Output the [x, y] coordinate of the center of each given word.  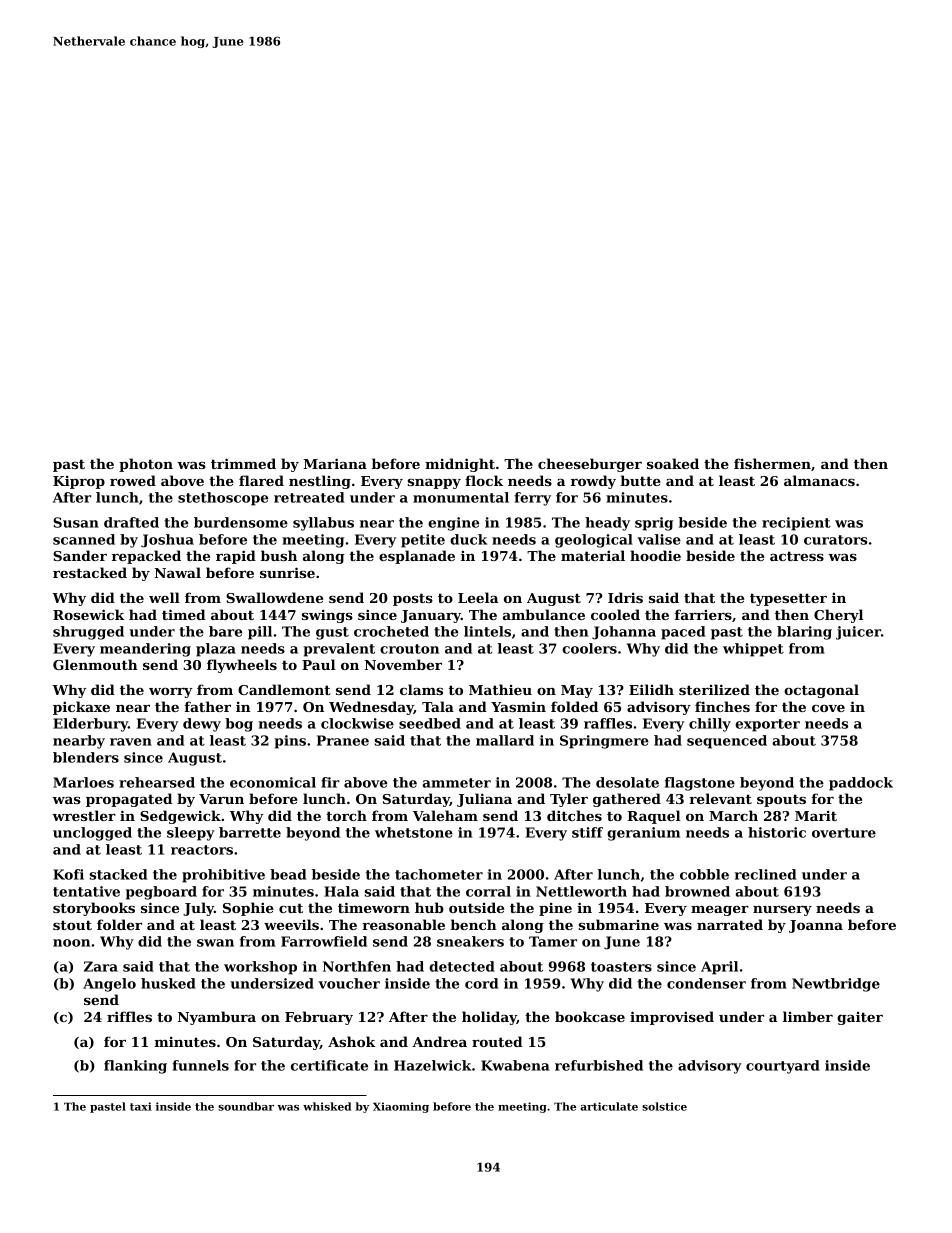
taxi [141, 1106]
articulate [609, 1106]
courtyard [783, 1067]
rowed [133, 480]
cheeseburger [590, 465]
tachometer [439, 874]
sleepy [191, 834]
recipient [796, 524]
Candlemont [284, 689]
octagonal [821, 691]
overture [844, 833]
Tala [438, 706]
